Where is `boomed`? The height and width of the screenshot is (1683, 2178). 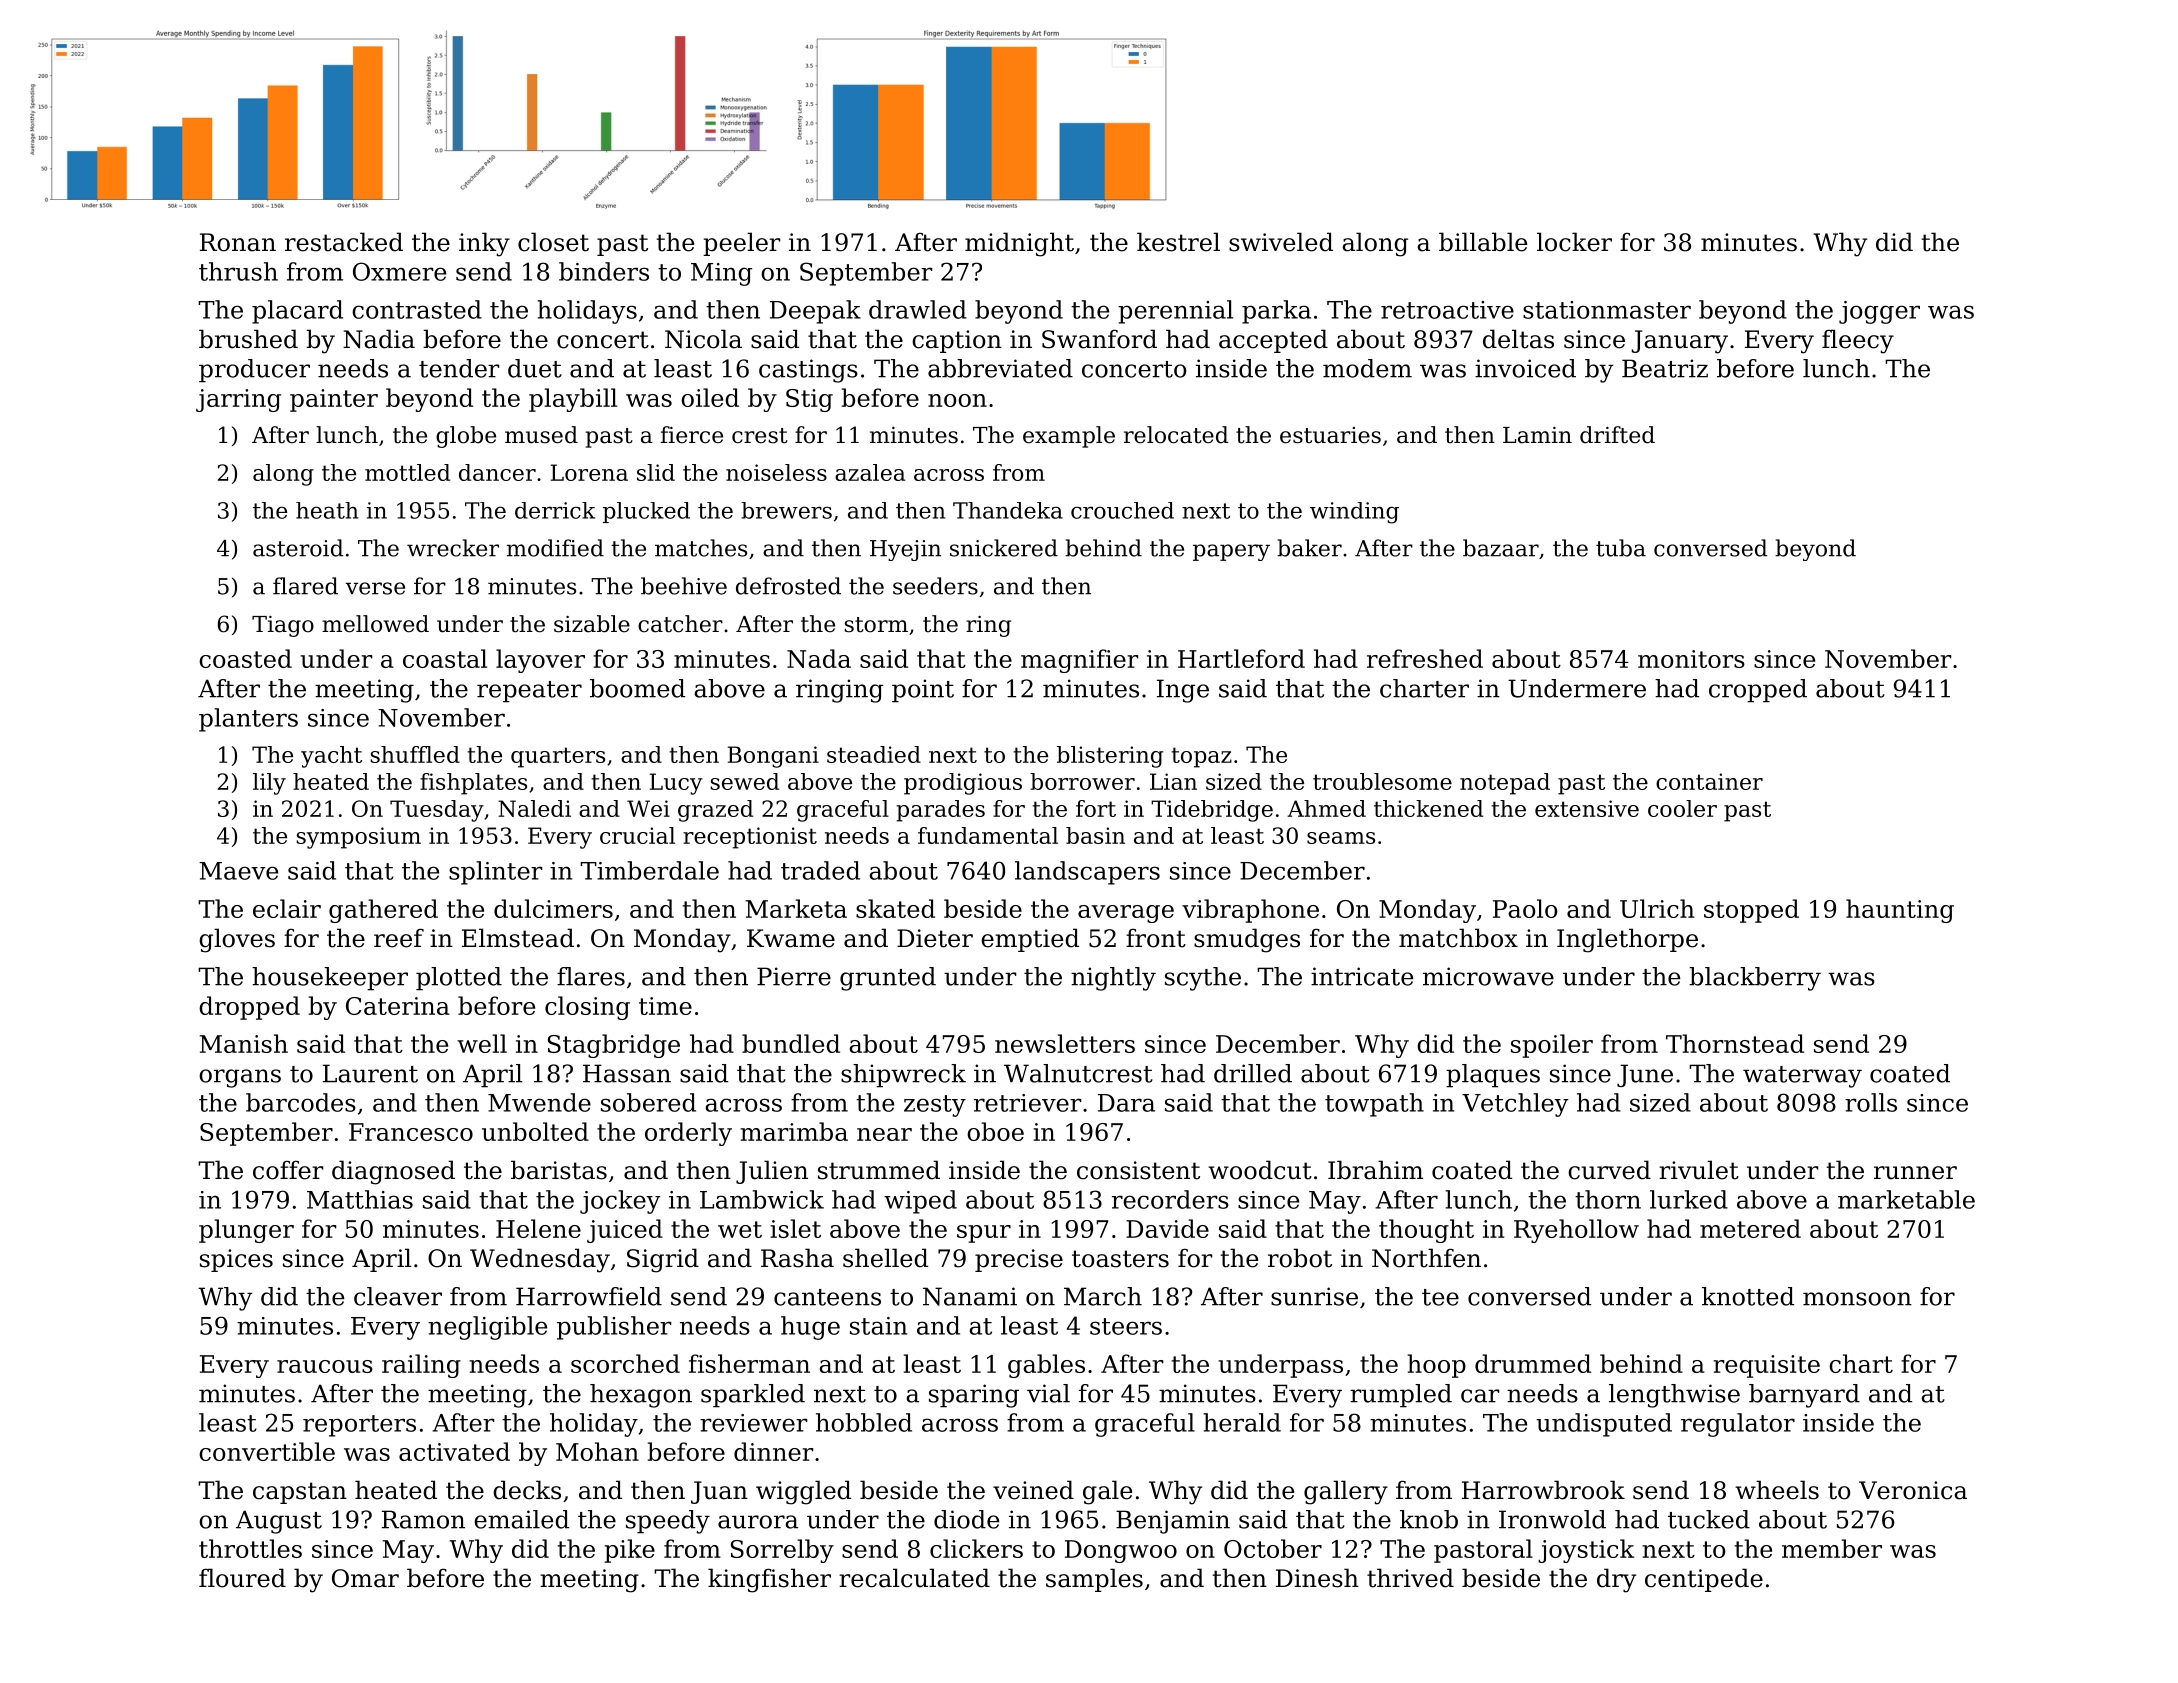 boomed is located at coordinates (637, 688).
